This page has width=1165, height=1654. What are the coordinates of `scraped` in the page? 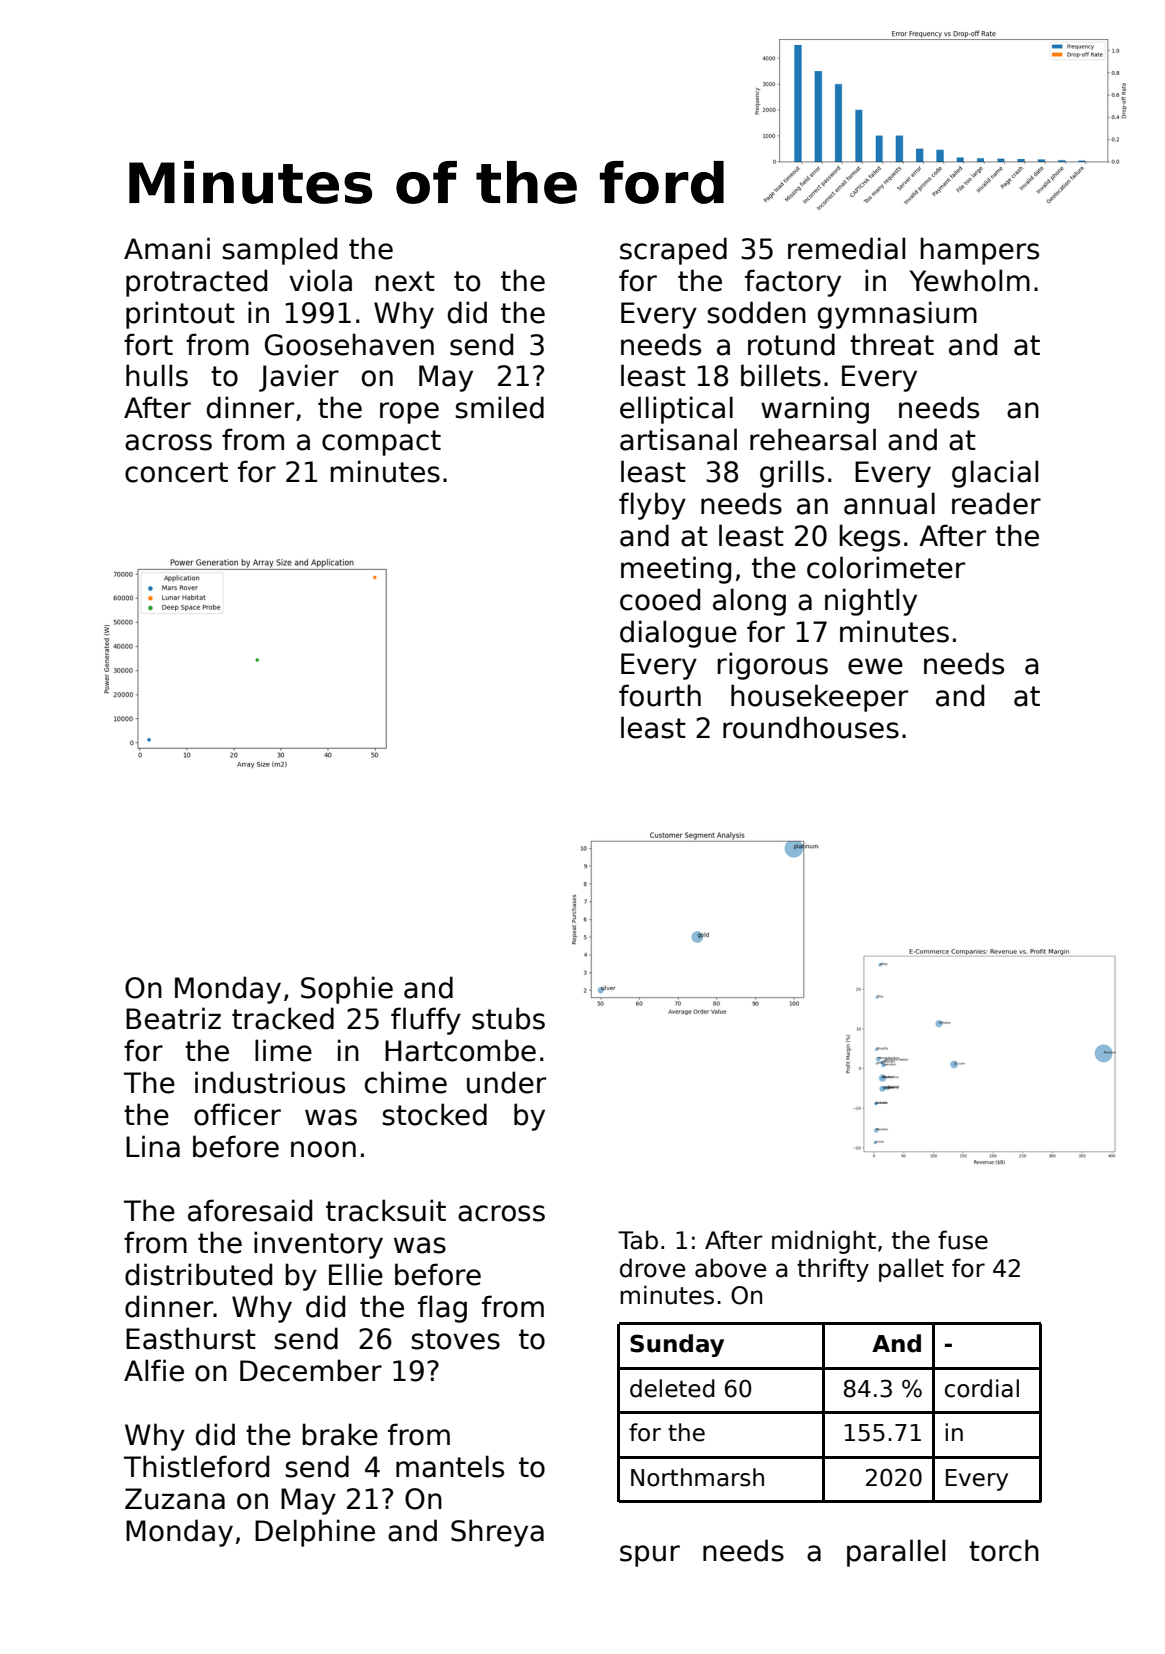 It's located at (673, 251).
